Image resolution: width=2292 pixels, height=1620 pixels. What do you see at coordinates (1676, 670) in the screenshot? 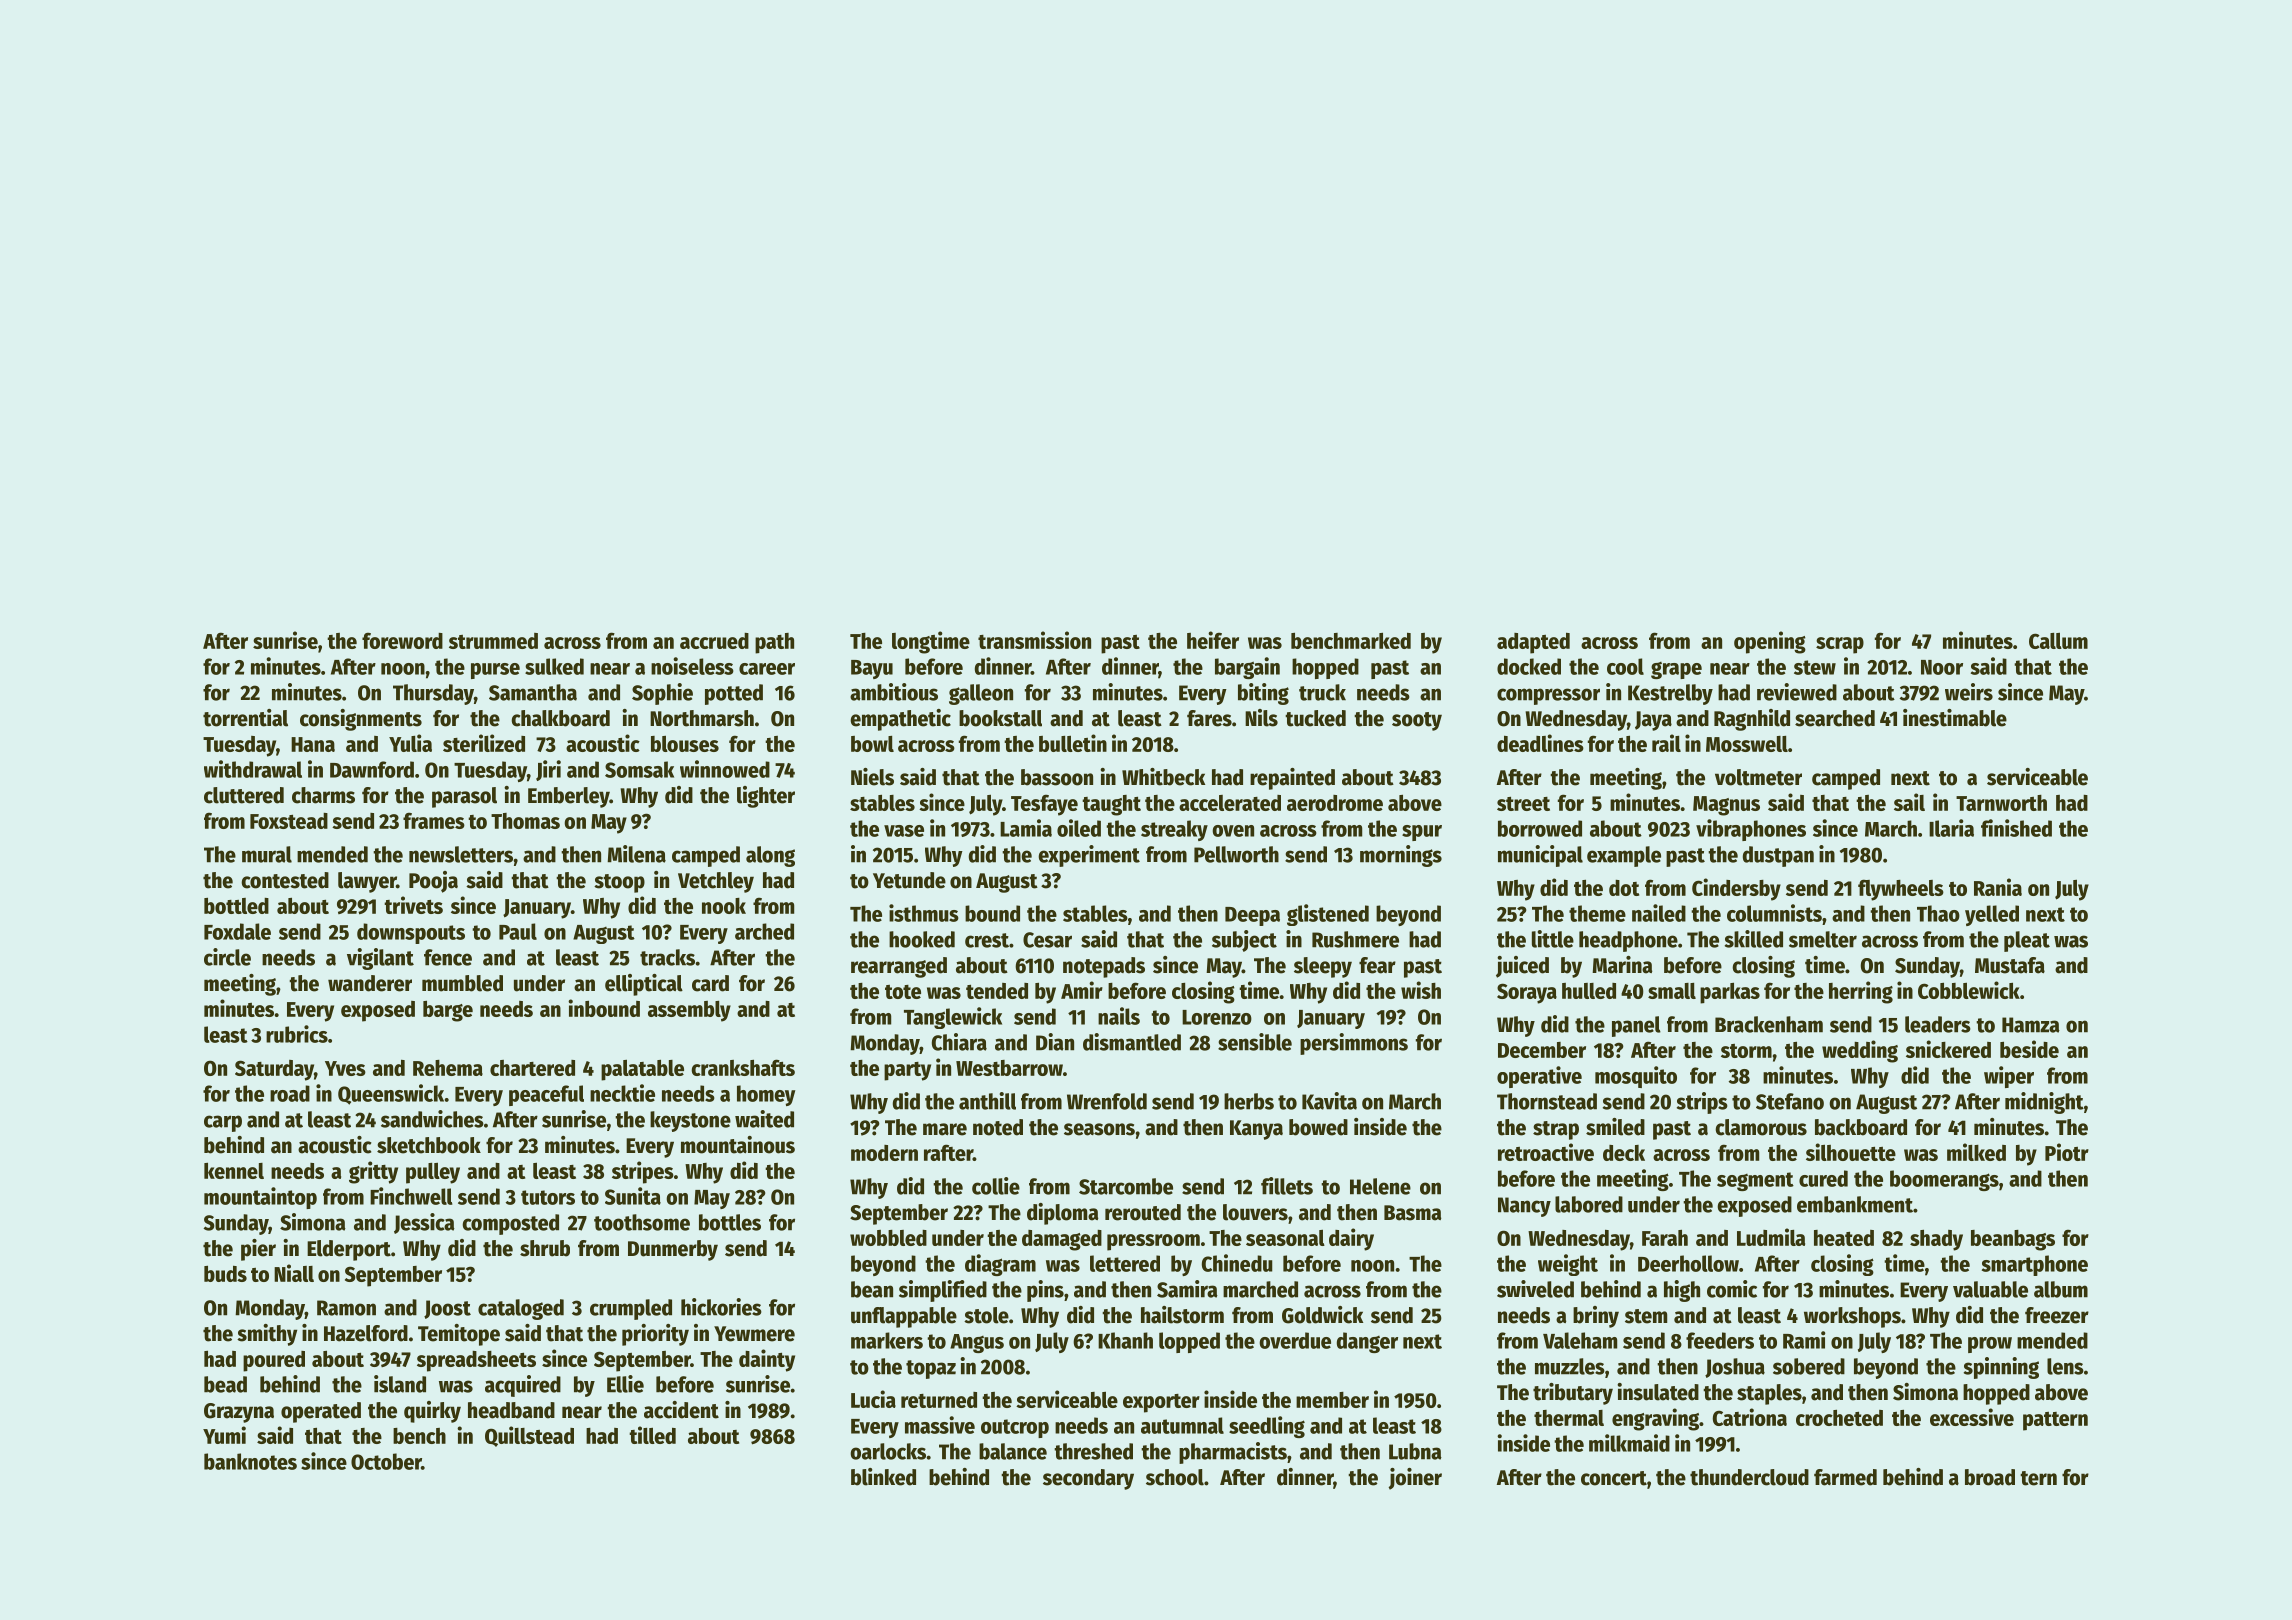
I see `grape` at bounding box center [1676, 670].
